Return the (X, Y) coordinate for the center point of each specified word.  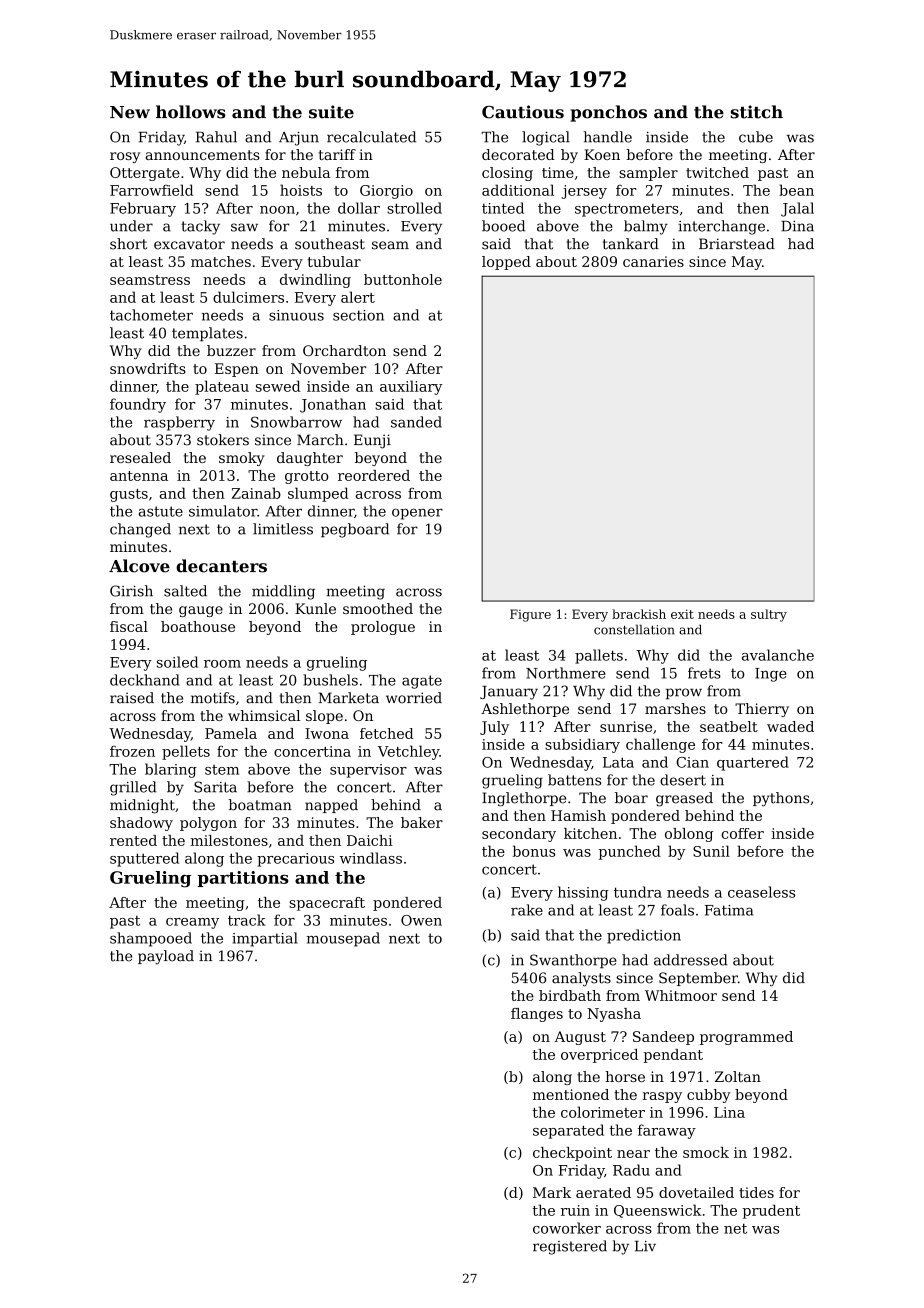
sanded (416, 422)
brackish (639, 614)
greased (684, 799)
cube (756, 137)
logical (546, 138)
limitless (283, 529)
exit (682, 614)
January (509, 693)
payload (166, 957)
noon (277, 210)
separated (568, 1131)
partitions (243, 879)
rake (527, 910)
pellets (186, 752)
